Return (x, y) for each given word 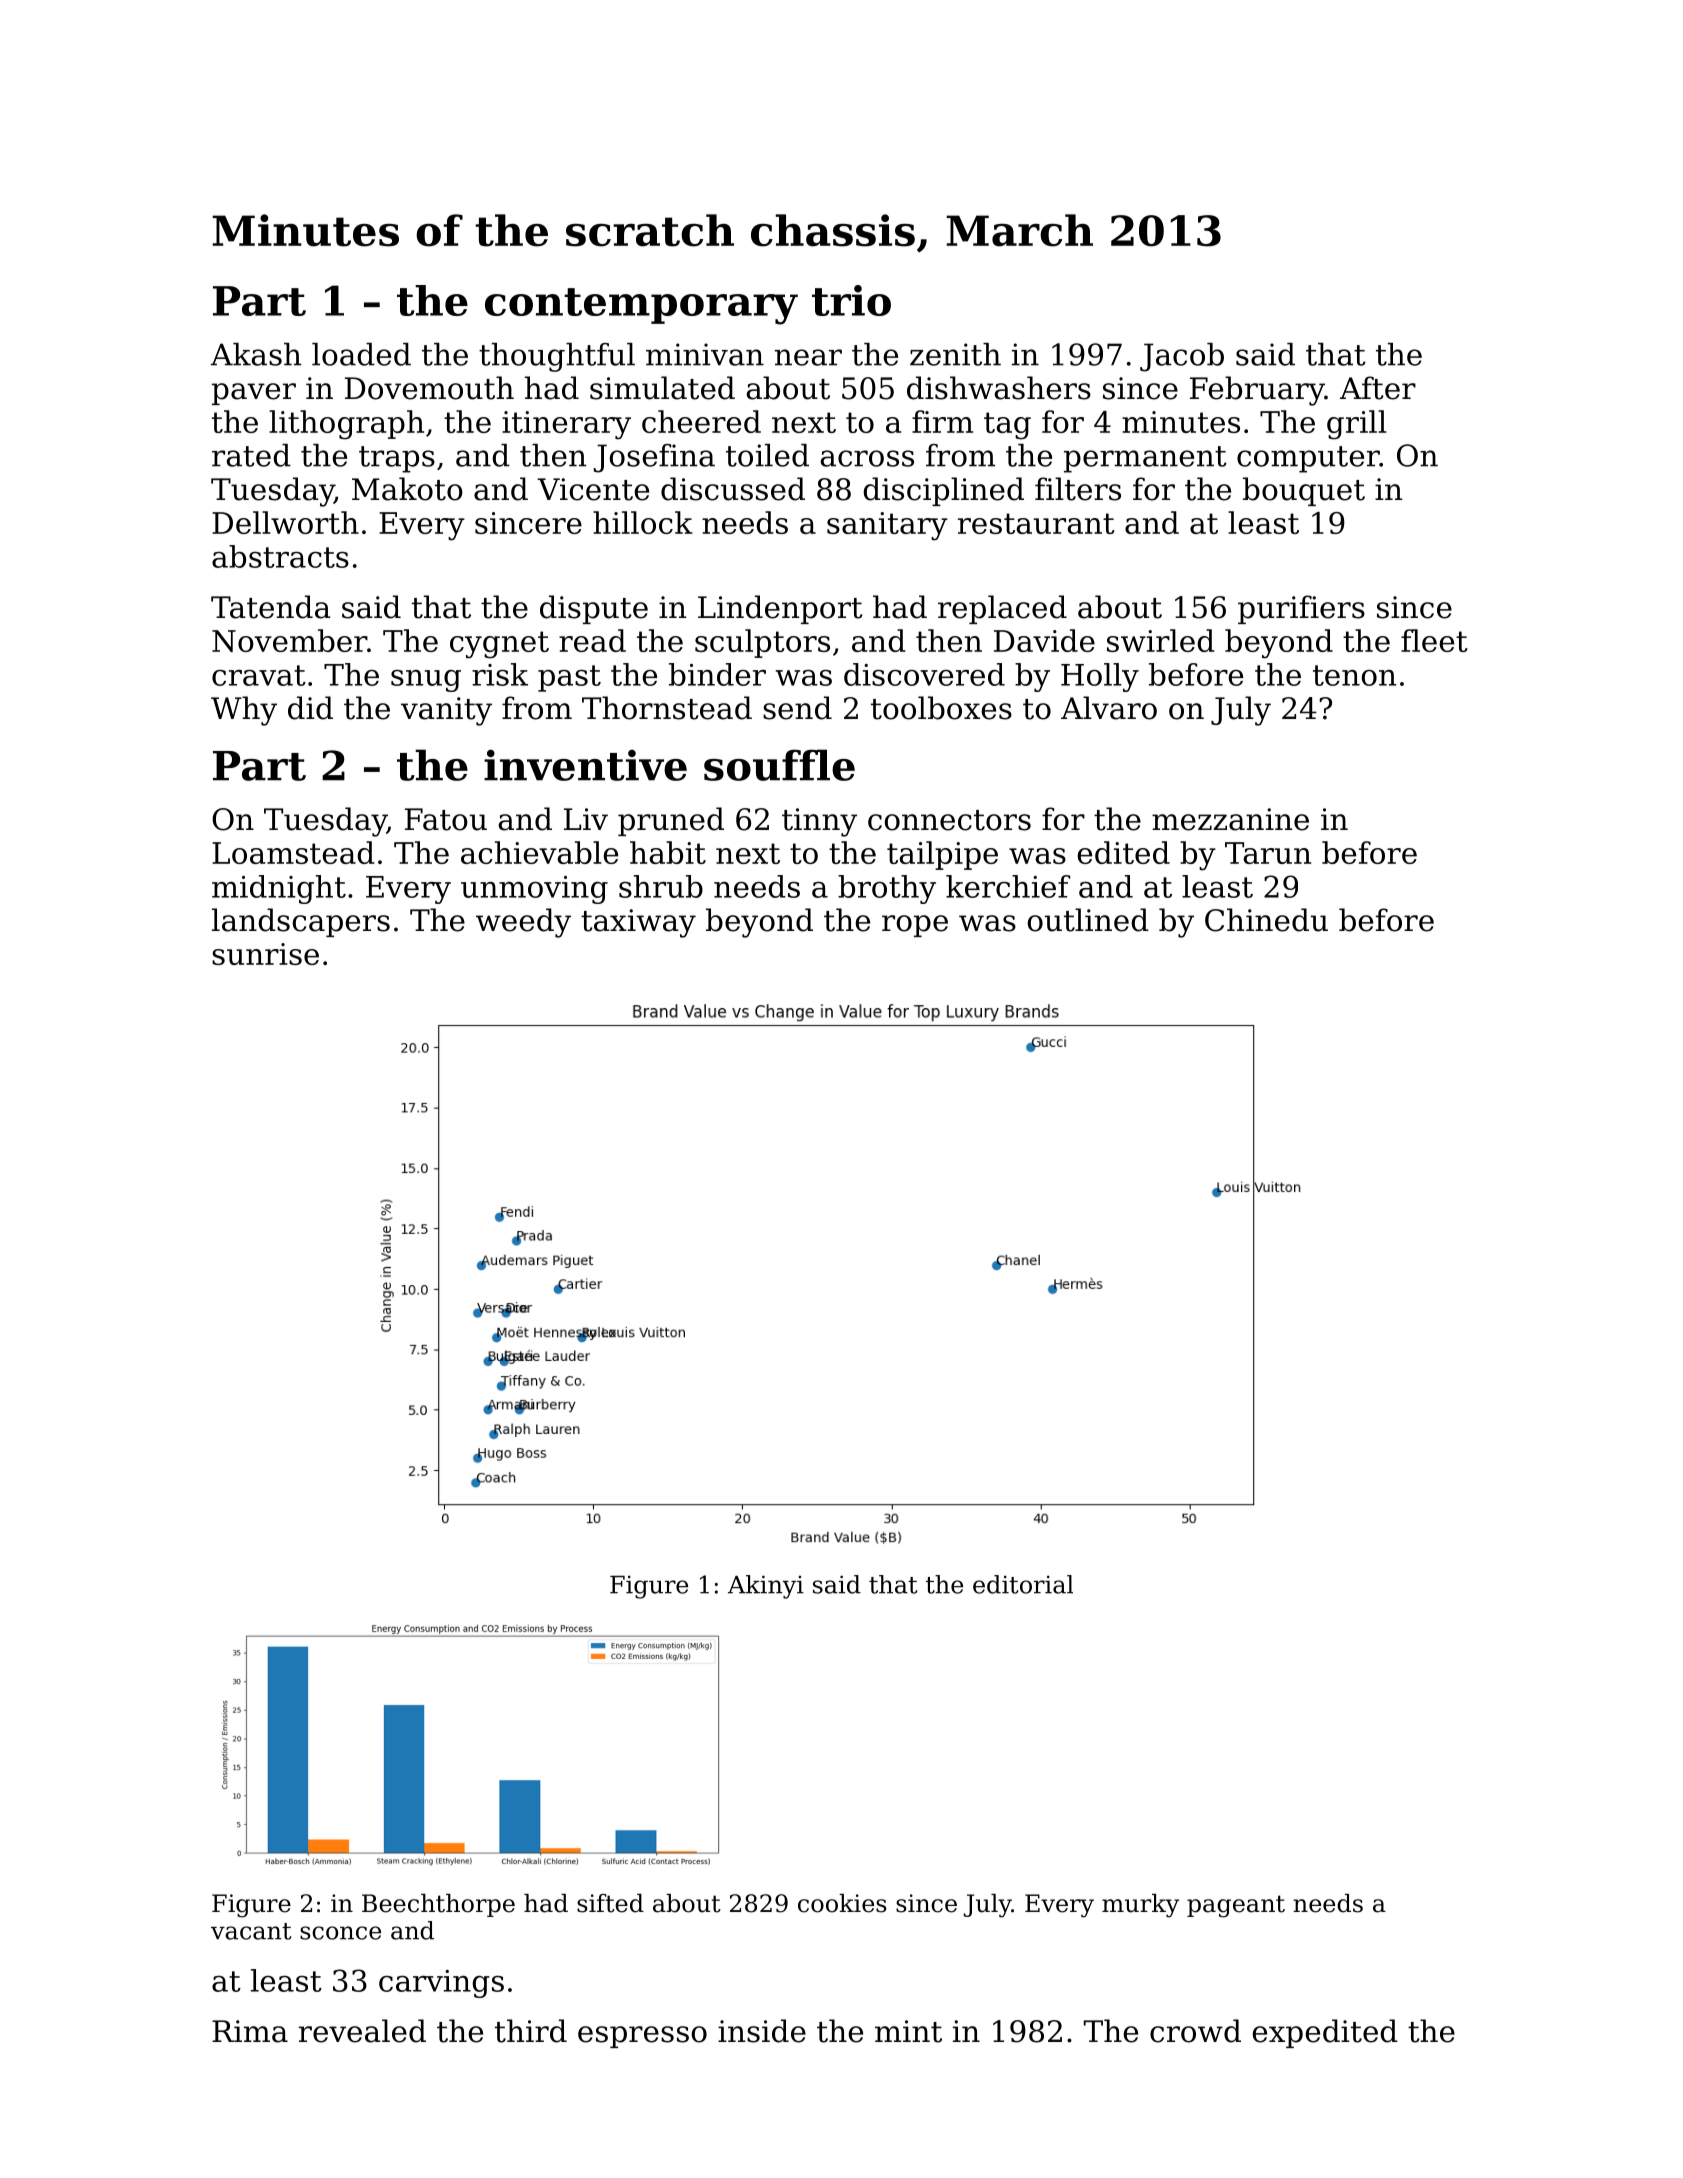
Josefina (654, 458)
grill (1357, 425)
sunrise (265, 954)
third (531, 2031)
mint (908, 2031)
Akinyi (766, 1587)
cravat (259, 675)
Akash (256, 354)
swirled (1160, 640)
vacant (251, 1931)
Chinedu (1266, 920)
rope (915, 926)
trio (851, 300)
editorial (1023, 1584)
